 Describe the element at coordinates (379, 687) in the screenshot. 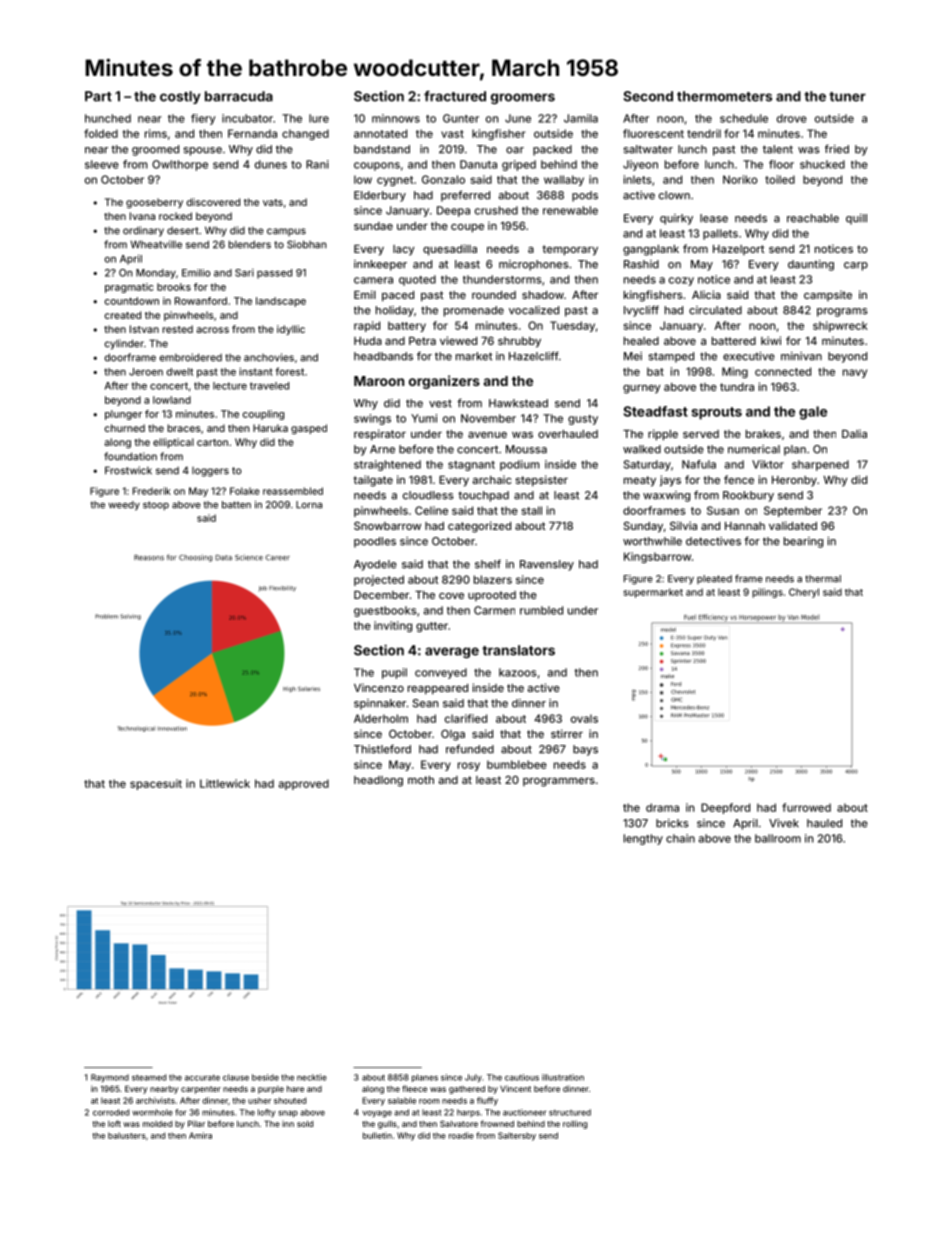

I see `Vincenzo` at that location.
